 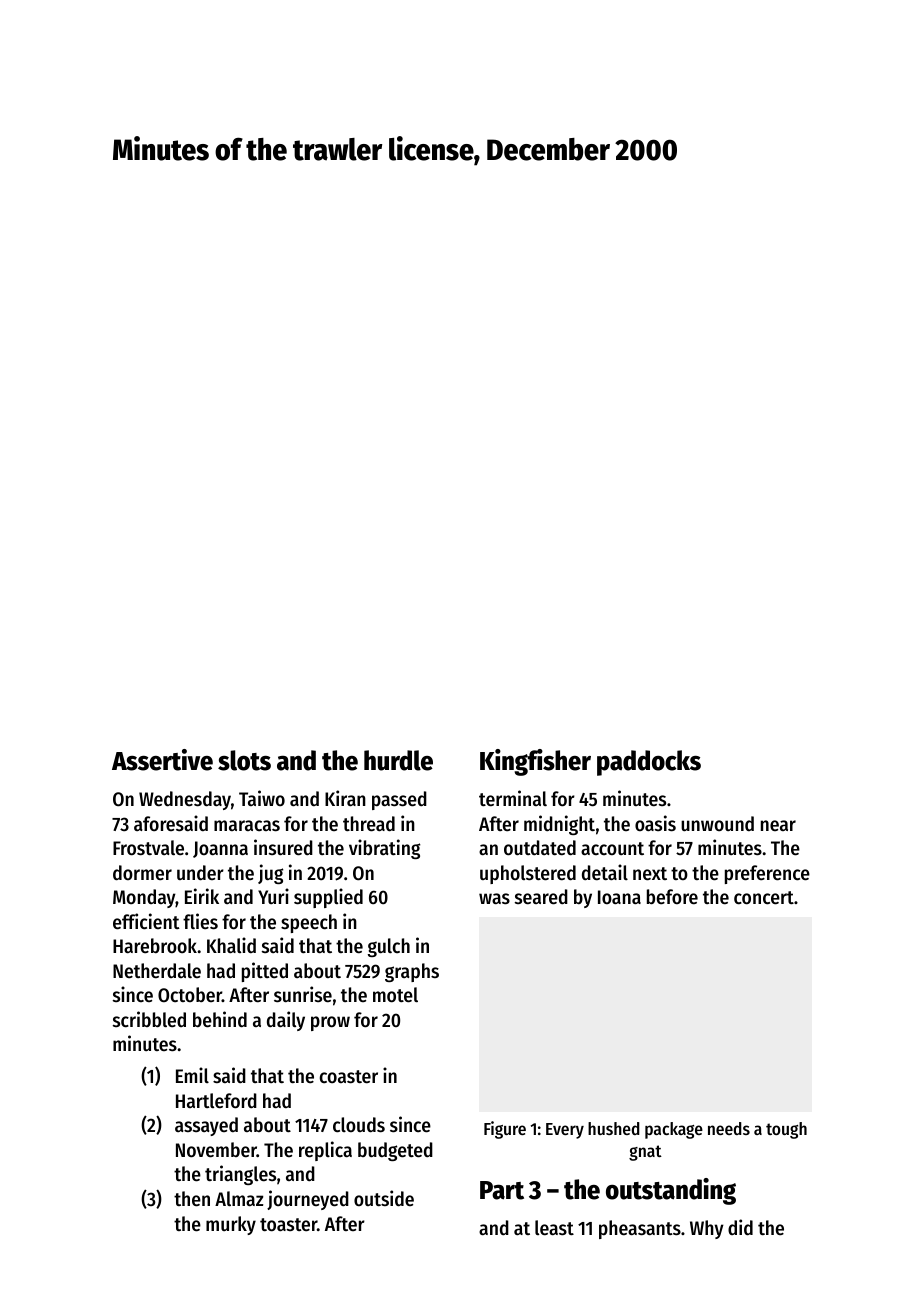 I want to click on slots, so click(x=244, y=760).
